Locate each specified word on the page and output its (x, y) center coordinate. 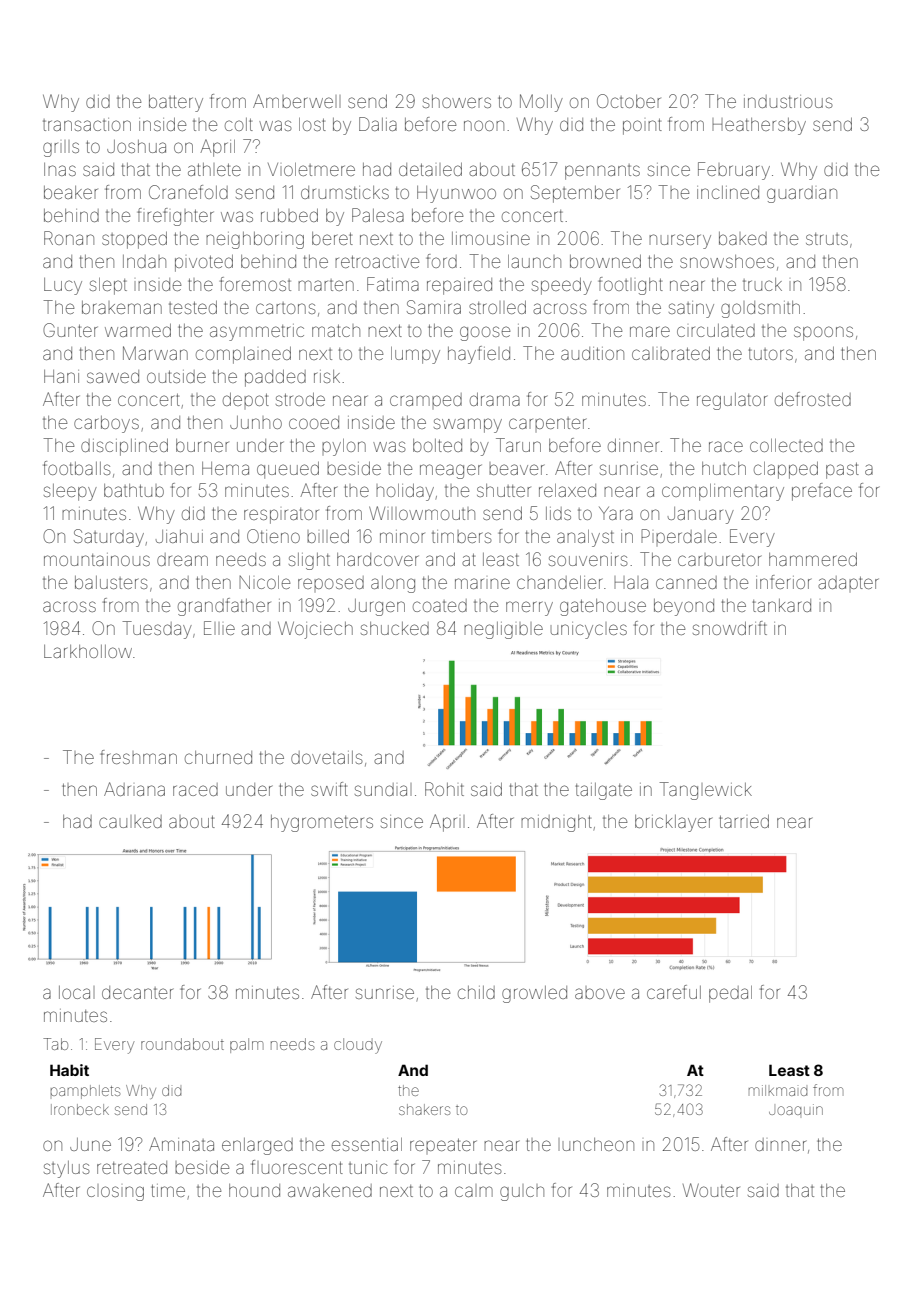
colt (239, 124)
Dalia (378, 124)
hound (254, 1190)
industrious (788, 101)
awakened (330, 1190)
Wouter (711, 1190)
